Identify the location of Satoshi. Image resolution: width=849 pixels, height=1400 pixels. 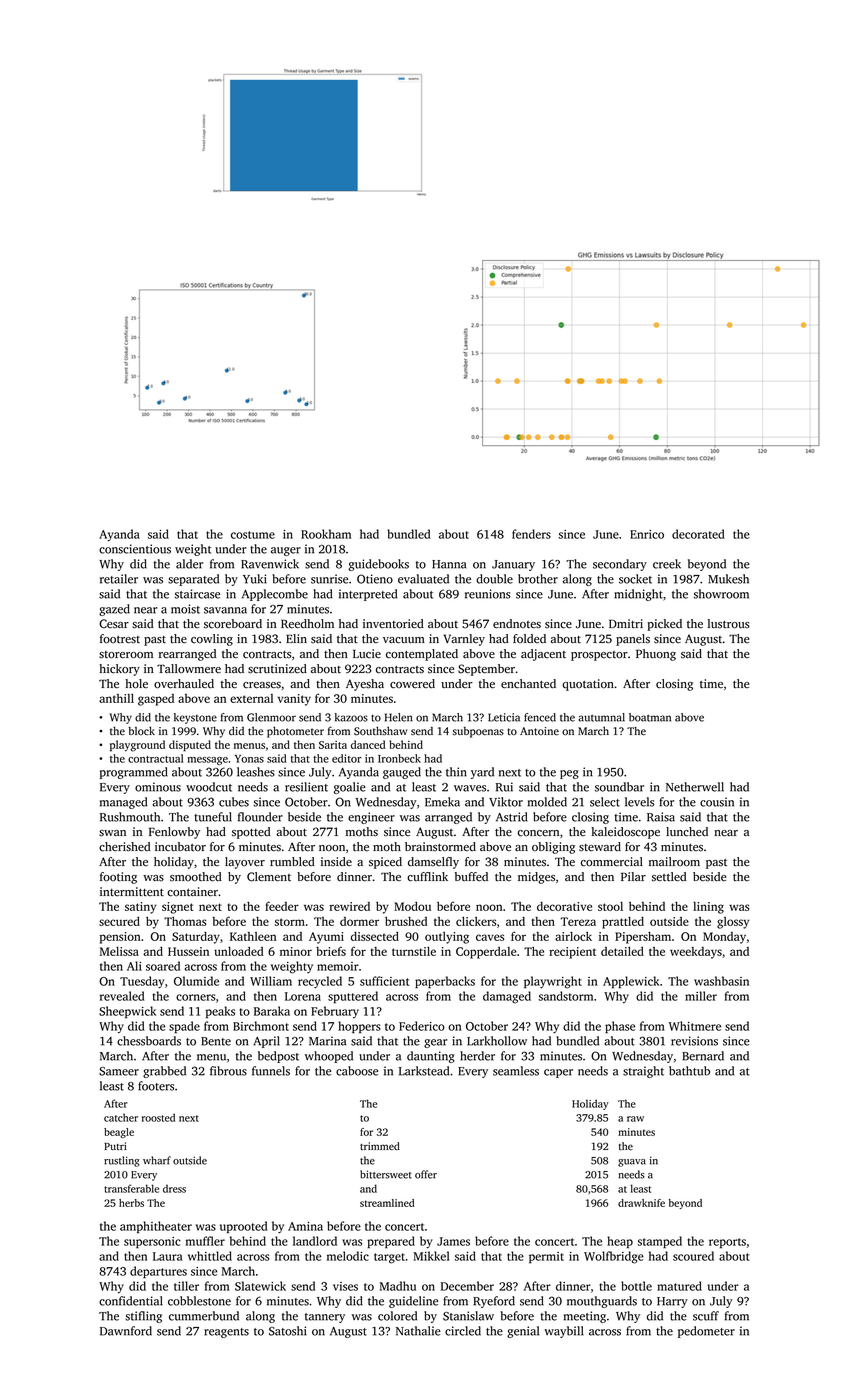
(288, 1331).
